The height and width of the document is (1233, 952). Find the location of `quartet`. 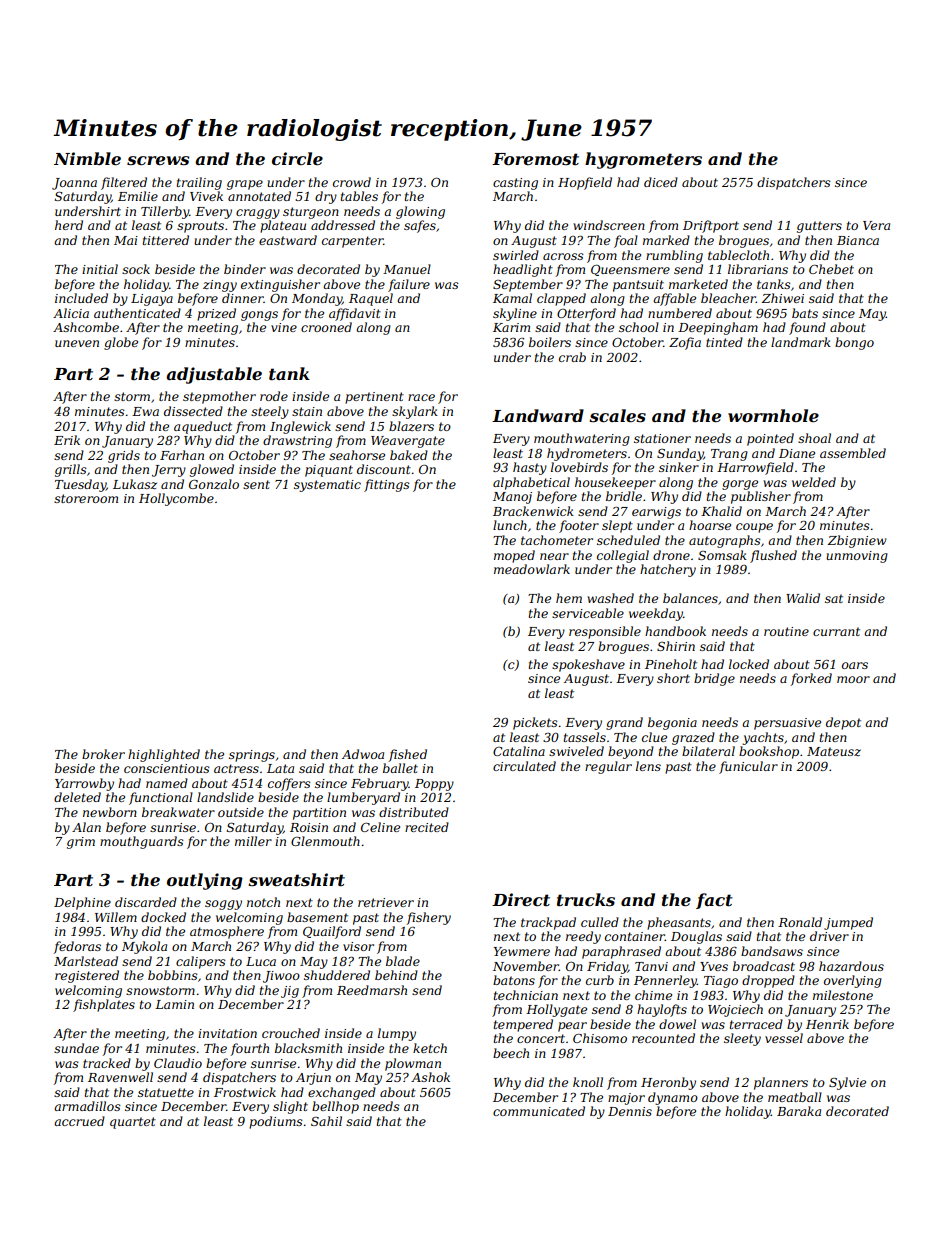

quartet is located at coordinates (133, 1123).
